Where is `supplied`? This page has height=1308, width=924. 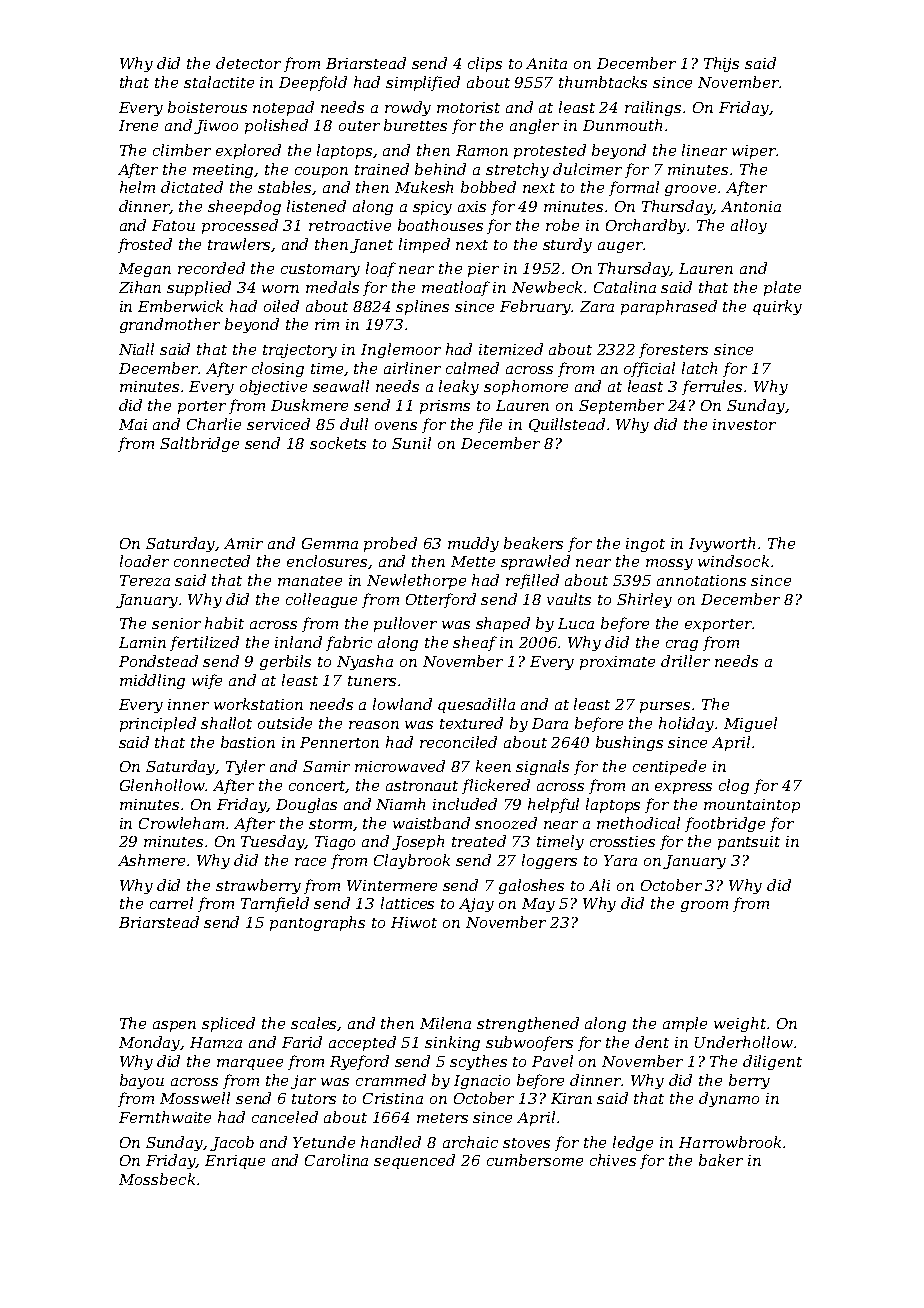 supplied is located at coordinates (199, 288).
